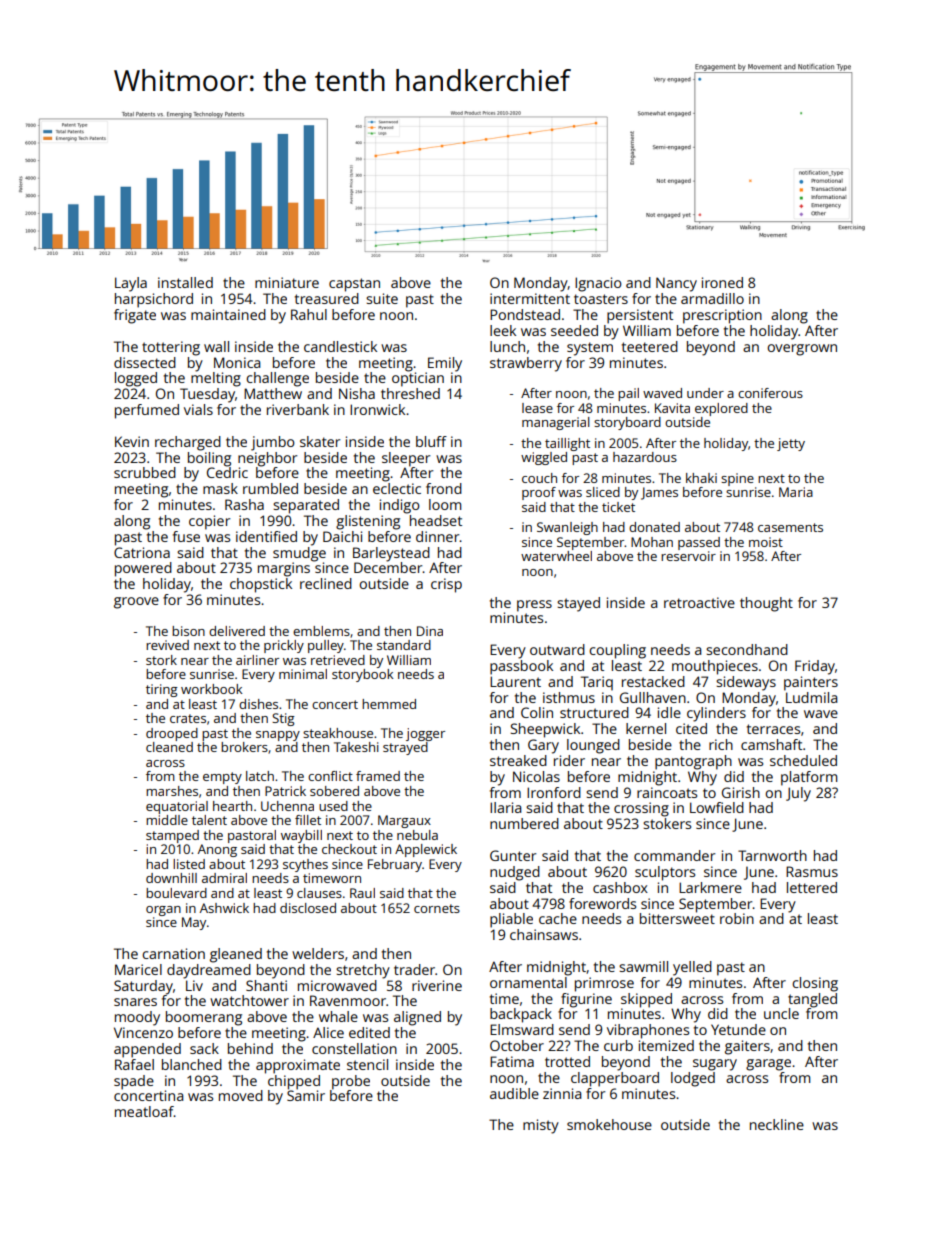 The height and width of the screenshot is (1233, 952). Describe the element at coordinates (363, 971) in the screenshot. I see `stretchy` at that location.
